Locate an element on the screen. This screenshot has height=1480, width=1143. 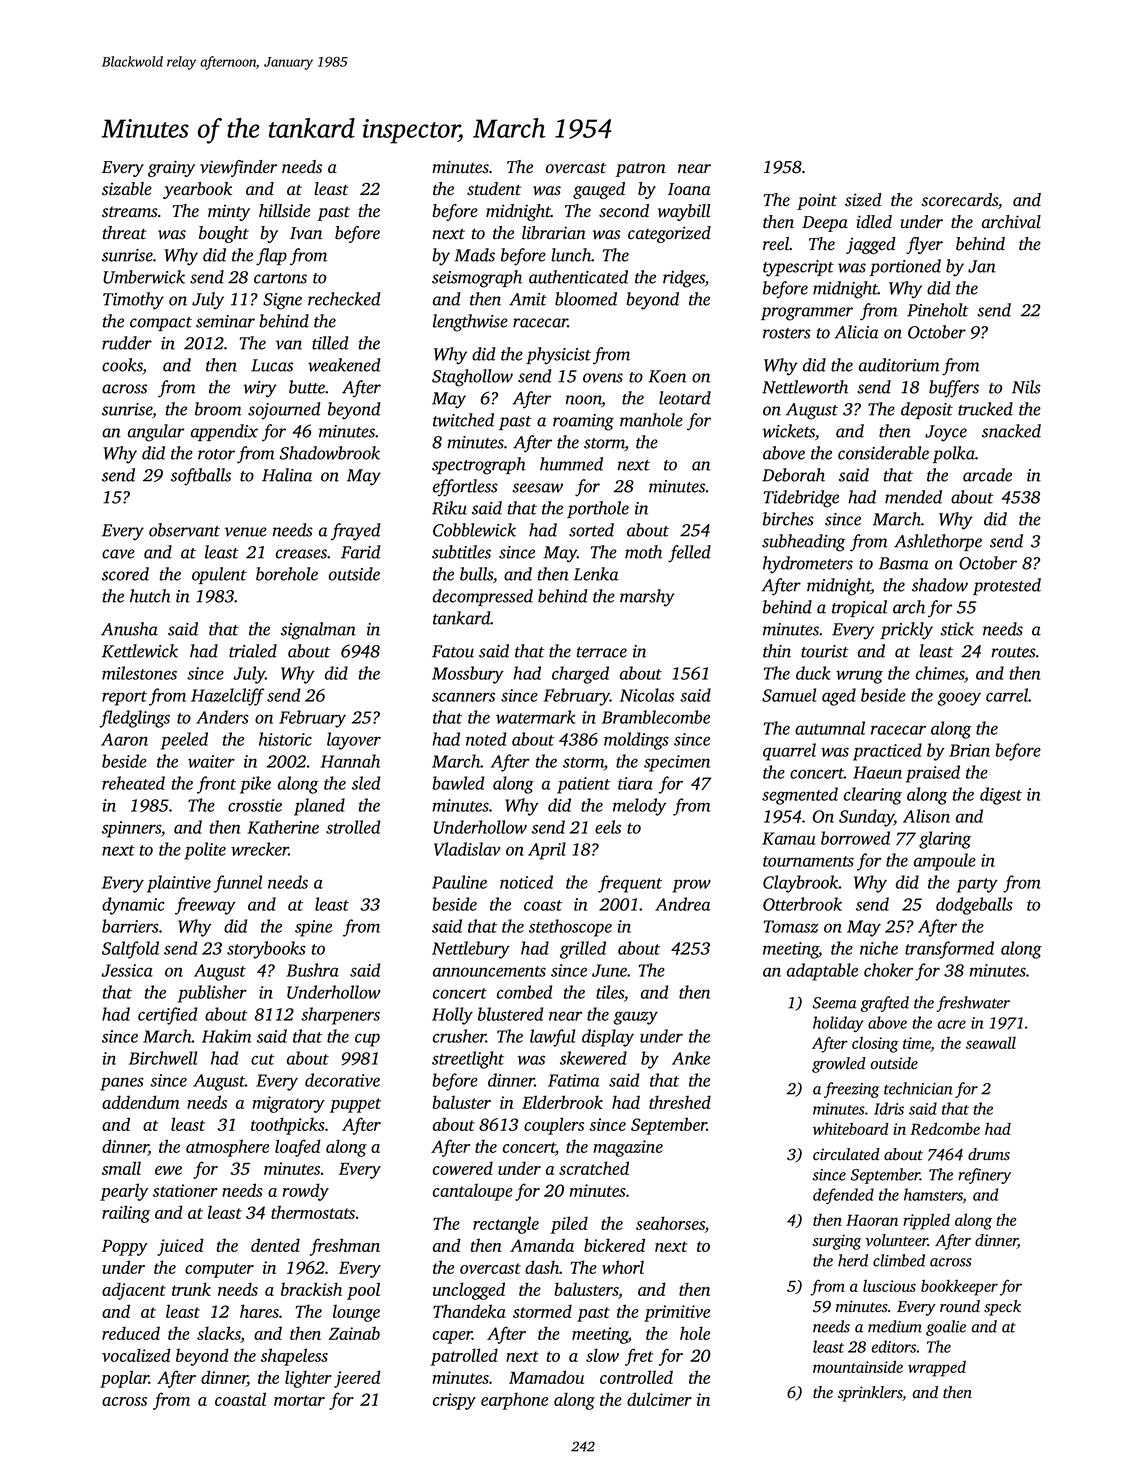
historic is located at coordinates (285, 739).
